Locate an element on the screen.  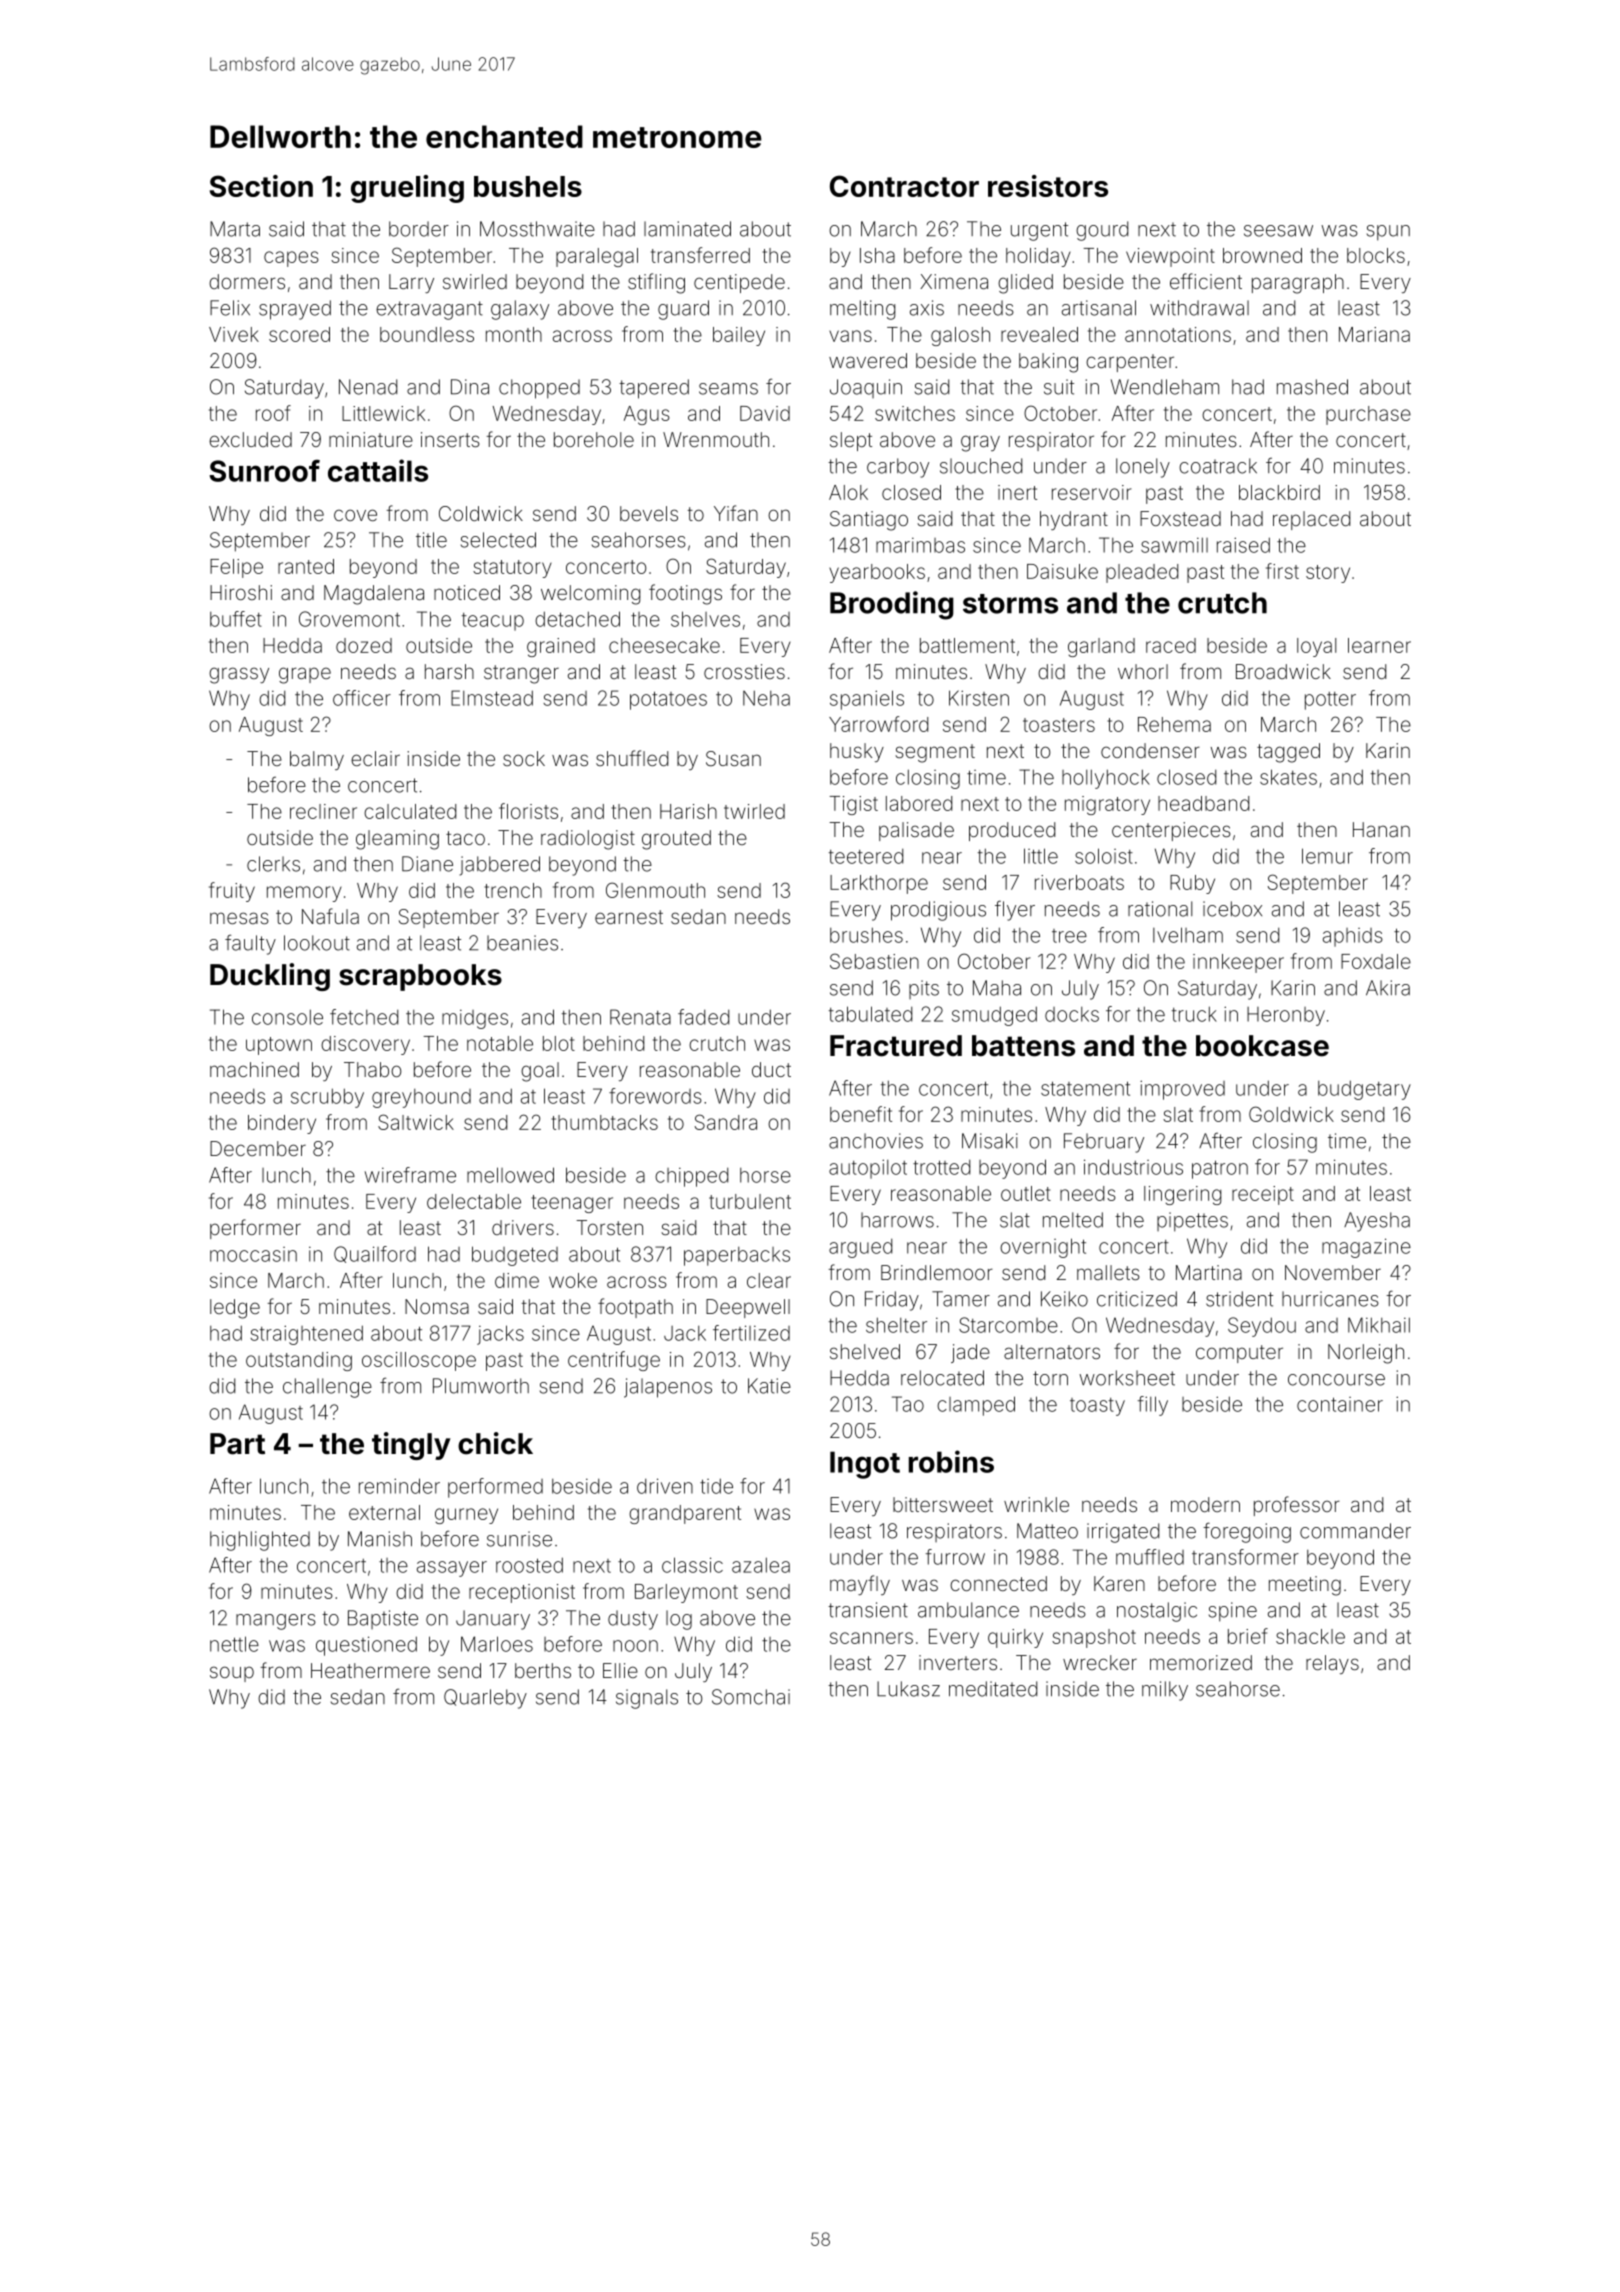
Ingot is located at coordinates (865, 1465).
